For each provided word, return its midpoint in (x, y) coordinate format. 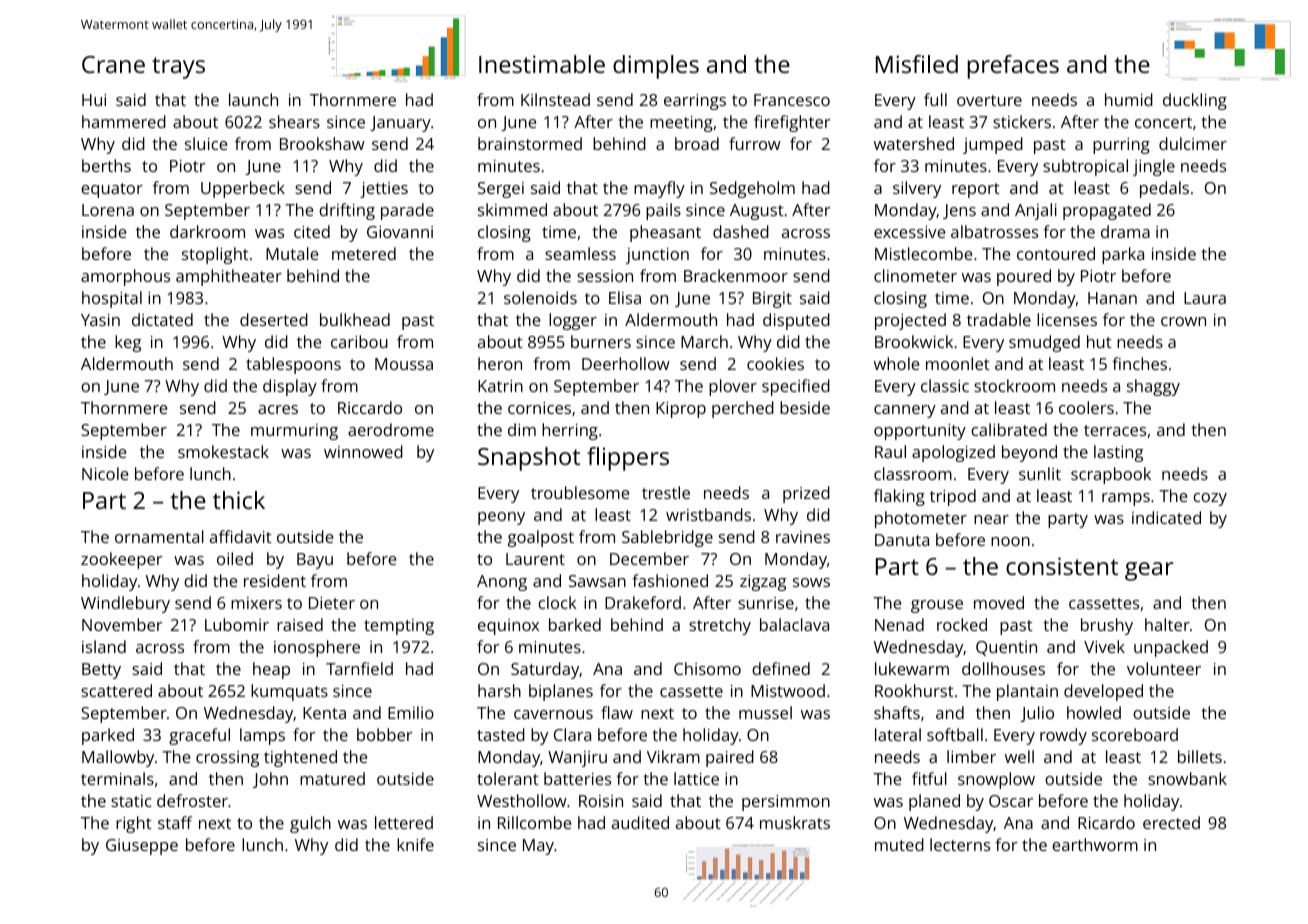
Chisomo (707, 668)
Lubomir (237, 624)
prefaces (1013, 67)
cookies (775, 363)
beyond (1029, 453)
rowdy (1063, 736)
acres (278, 409)
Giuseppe (142, 847)
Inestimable (542, 64)
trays (178, 68)
